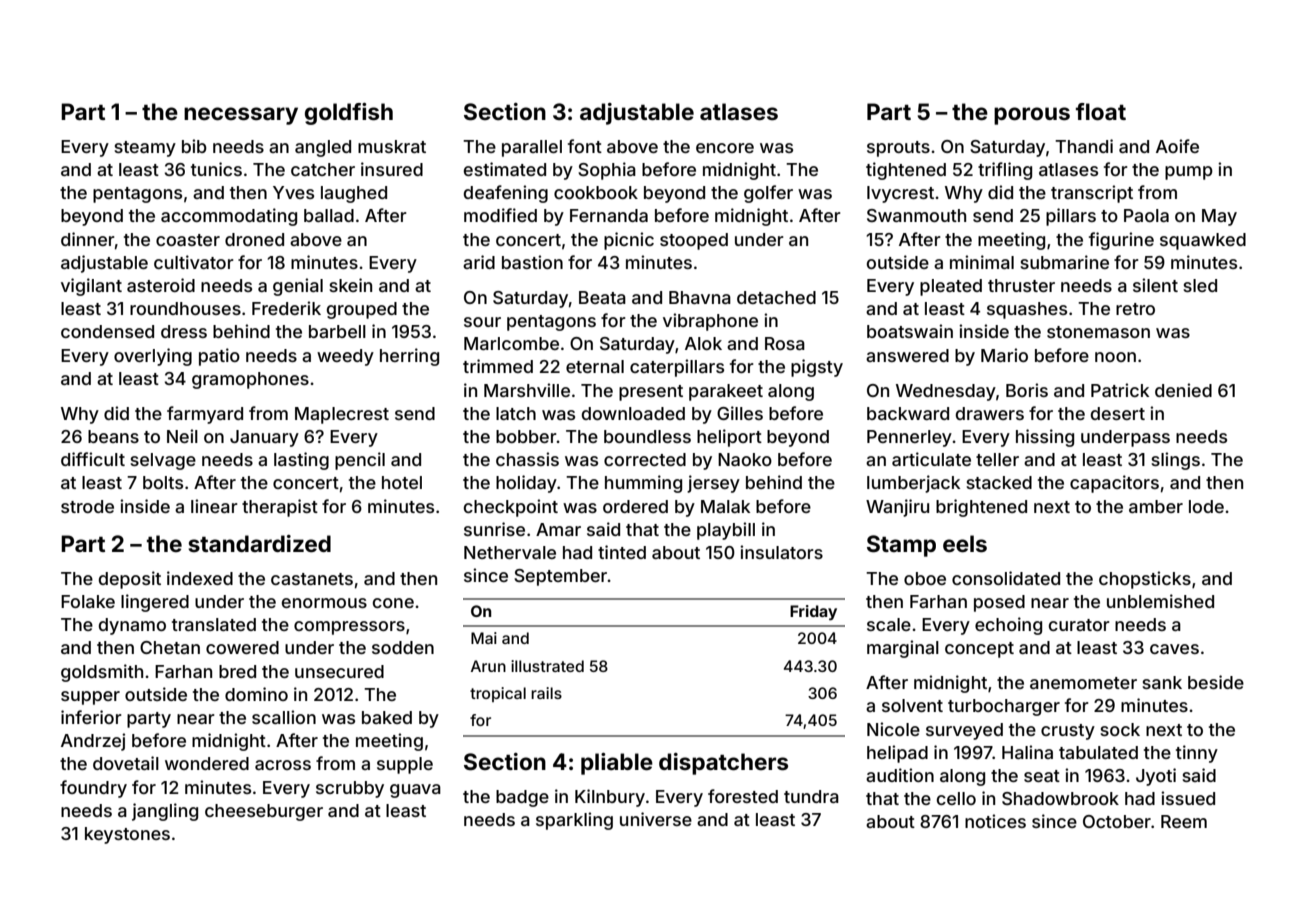 The image size is (1308, 924). I want to click on font, so click(585, 146).
